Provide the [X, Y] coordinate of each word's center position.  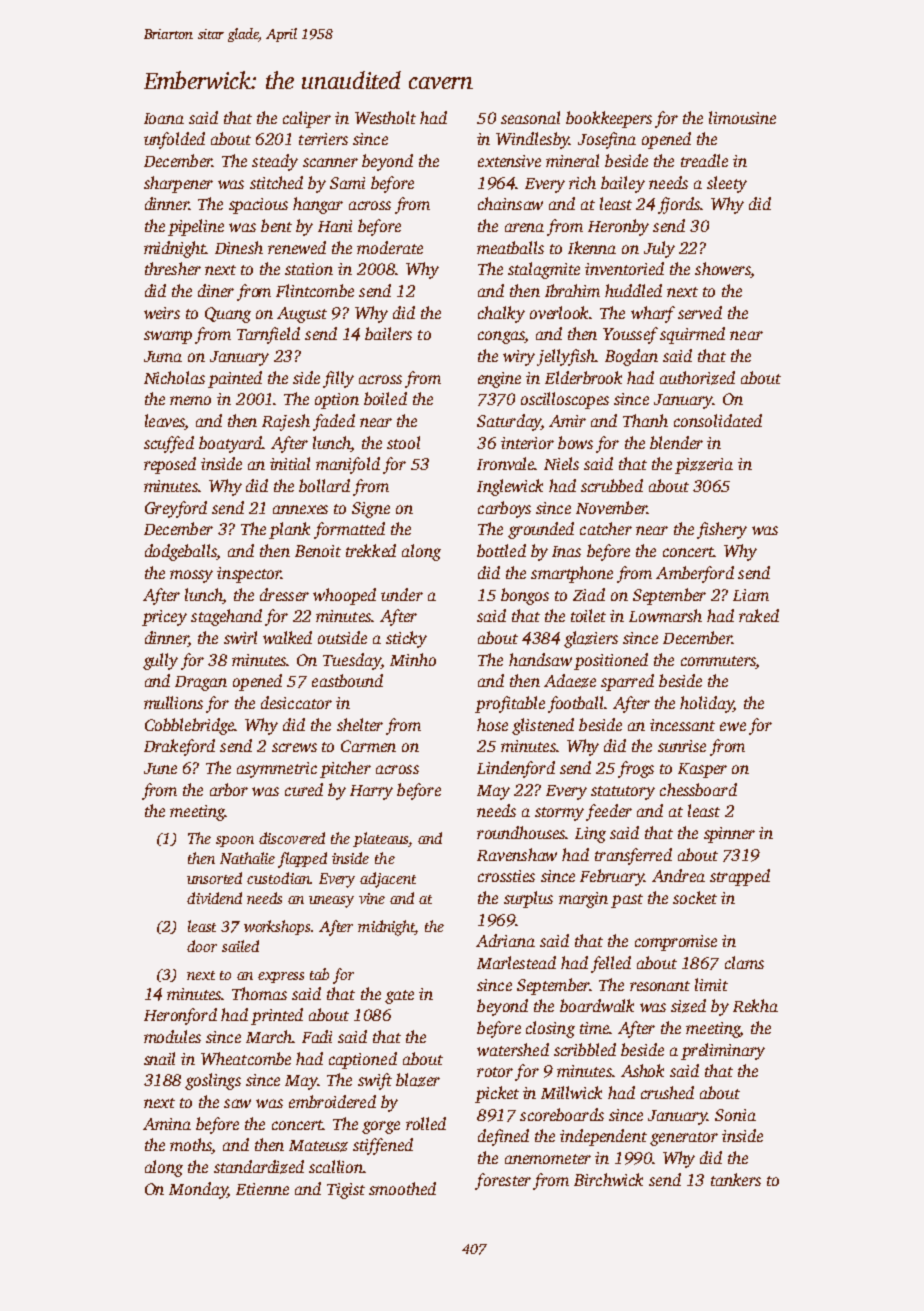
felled [611, 964]
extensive [509, 161]
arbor [229, 789]
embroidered [332, 1101]
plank [289, 530]
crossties [506, 876]
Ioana [164, 118]
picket [497, 1094]
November [611, 507]
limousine [742, 117]
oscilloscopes [565, 400]
